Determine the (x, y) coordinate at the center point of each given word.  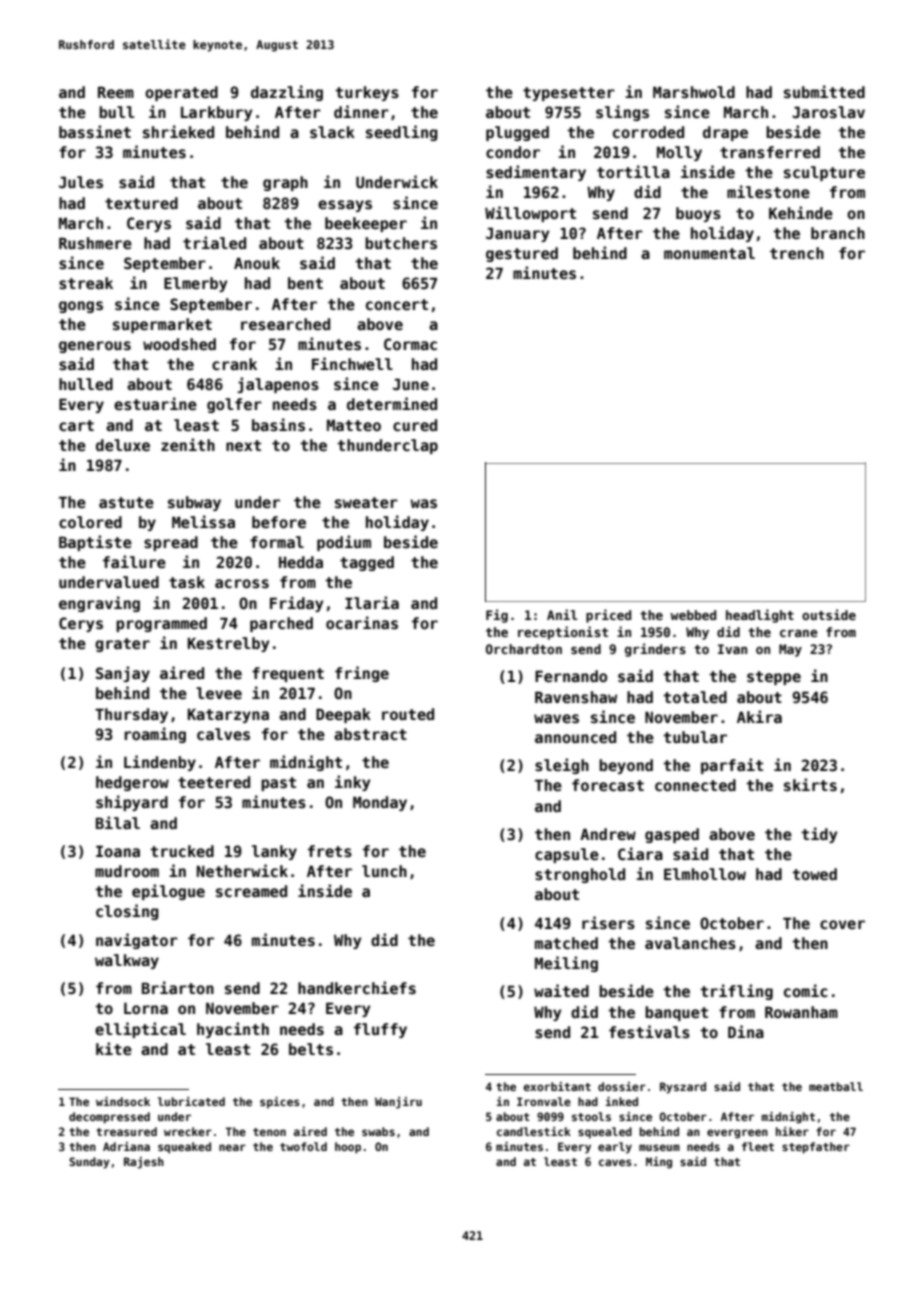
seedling (402, 133)
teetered (214, 782)
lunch (384, 871)
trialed (214, 242)
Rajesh (144, 1163)
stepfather (816, 1148)
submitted (824, 91)
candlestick (534, 1131)
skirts (810, 784)
